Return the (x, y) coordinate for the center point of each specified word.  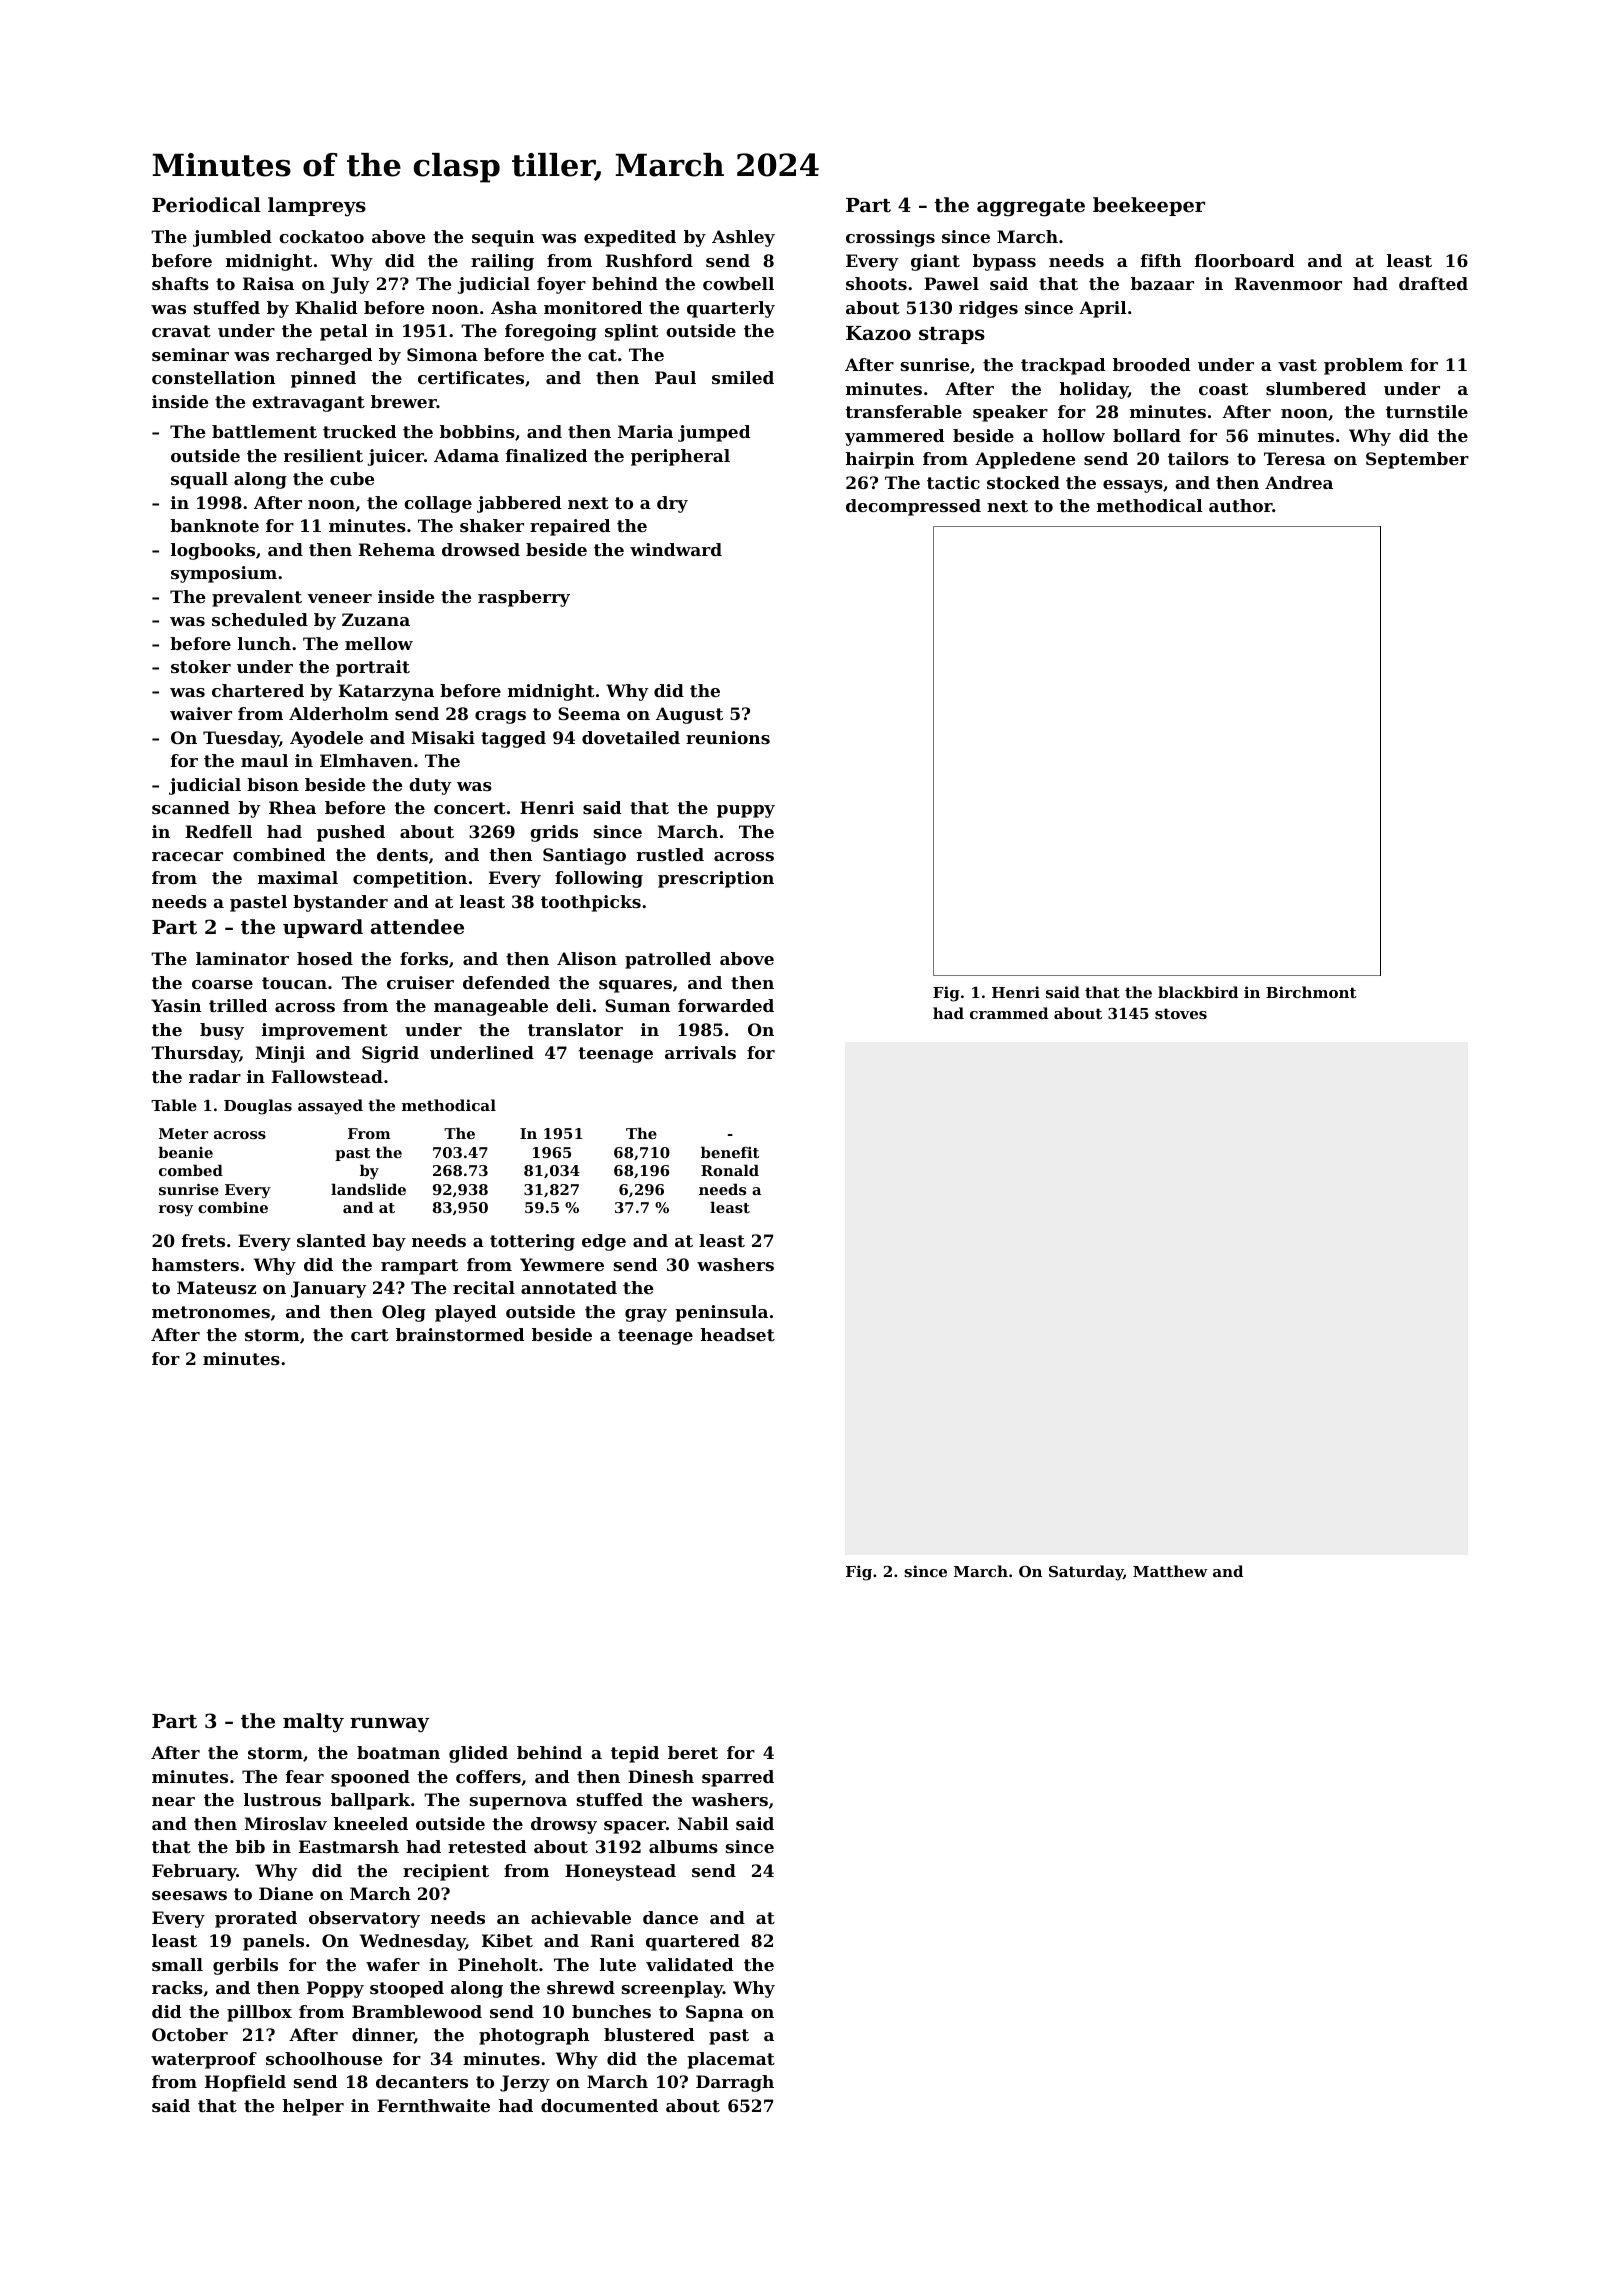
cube (352, 478)
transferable (903, 411)
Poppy (335, 1989)
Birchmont (1311, 992)
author (1241, 505)
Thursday (195, 1054)
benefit (730, 1152)
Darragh (735, 2083)
